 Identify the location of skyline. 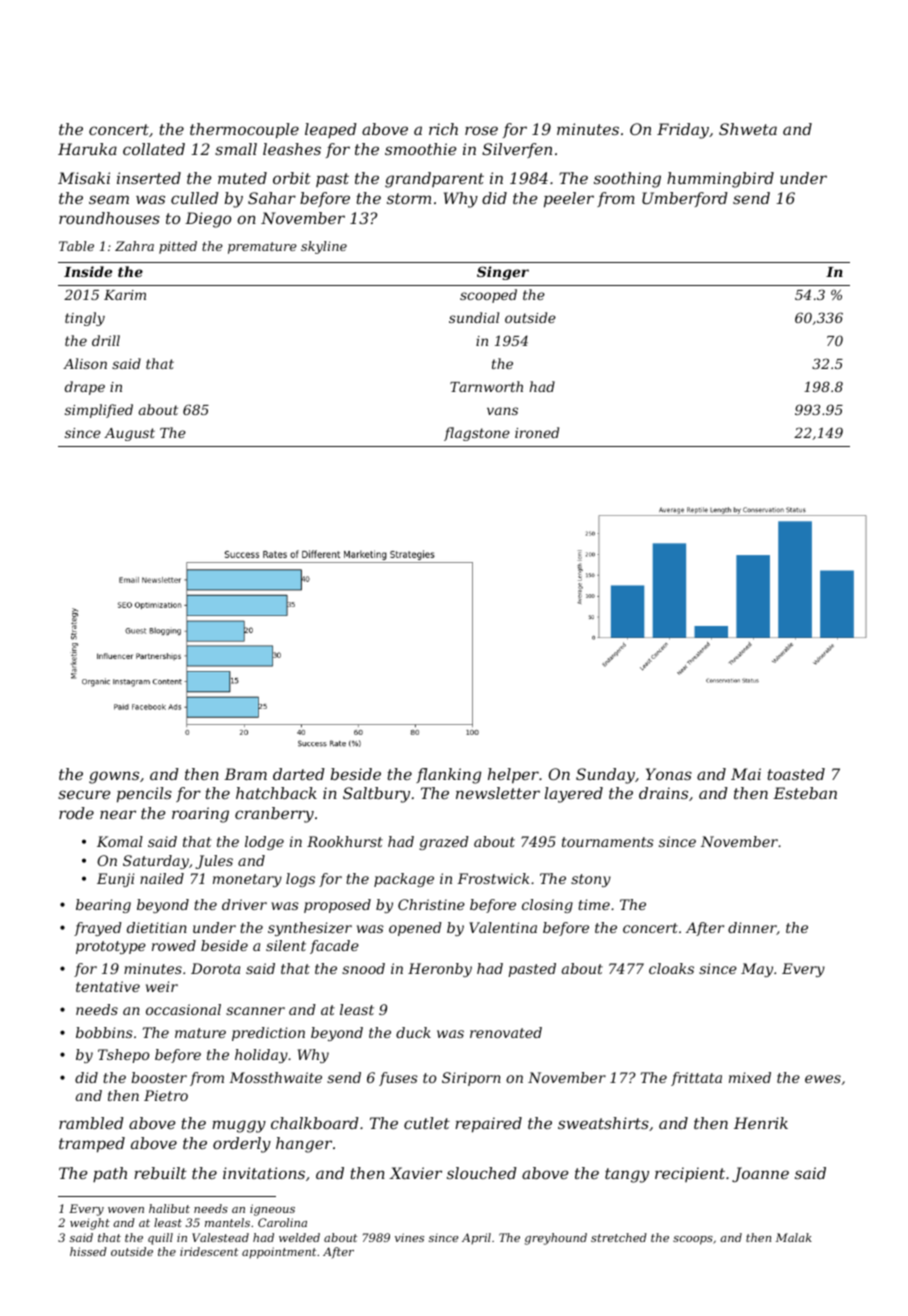
(324, 247).
